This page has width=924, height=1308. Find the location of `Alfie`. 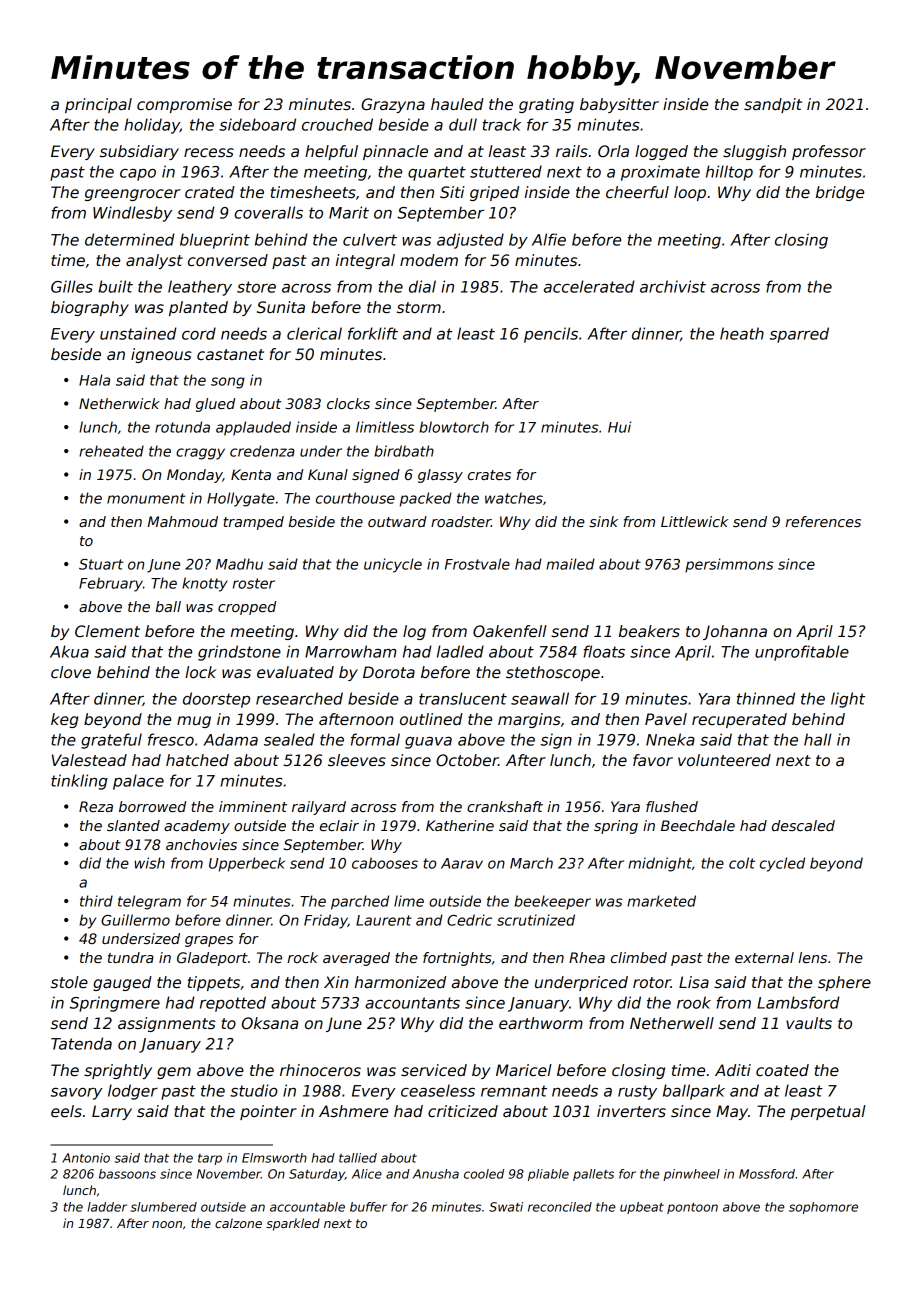

Alfie is located at coordinates (549, 239).
